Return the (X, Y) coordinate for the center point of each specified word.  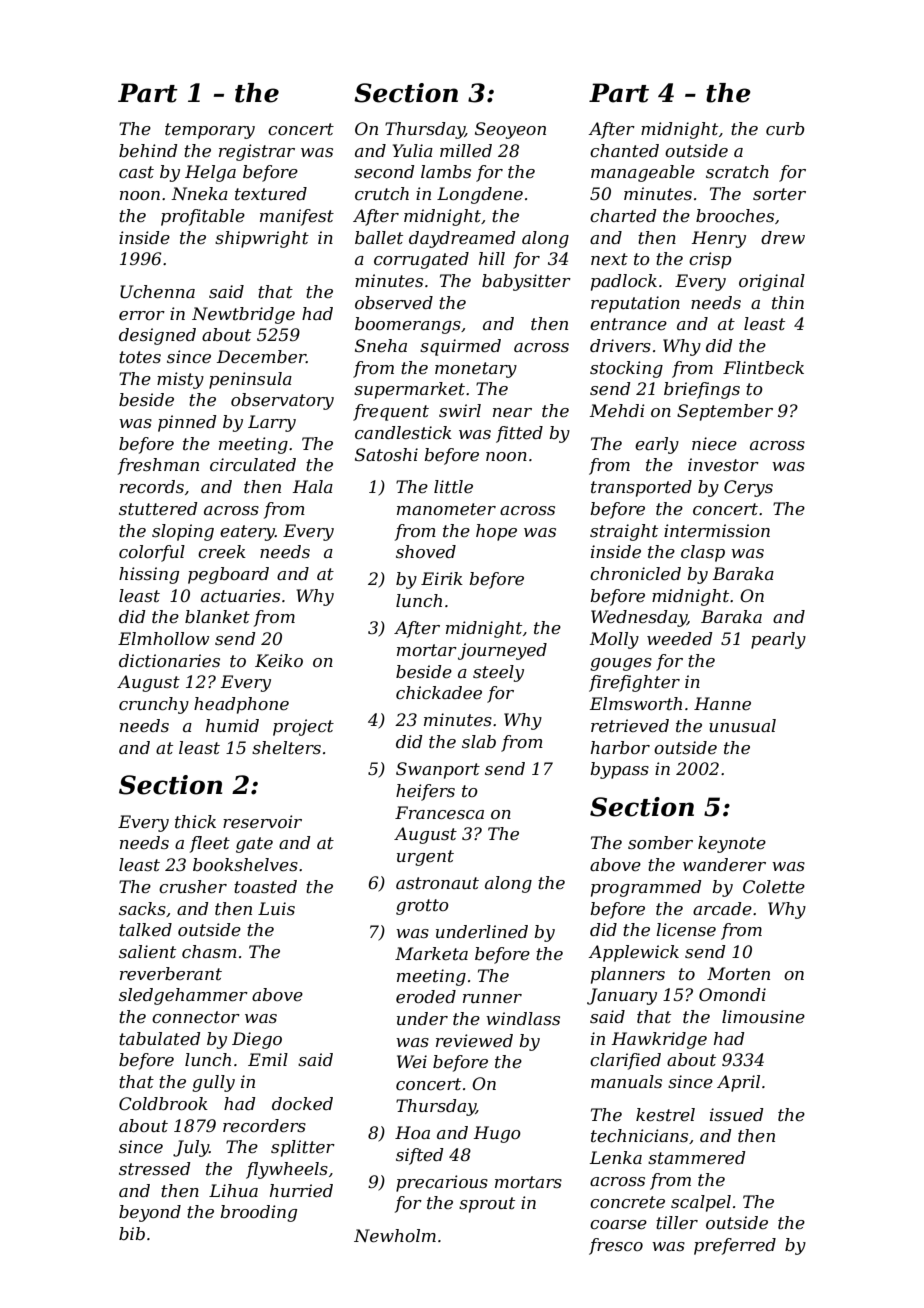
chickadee (439, 692)
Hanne (722, 703)
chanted (624, 150)
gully (213, 1083)
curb (785, 128)
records (152, 486)
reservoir (262, 821)
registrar (257, 152)
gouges (621, 664)
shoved (426, 551)
